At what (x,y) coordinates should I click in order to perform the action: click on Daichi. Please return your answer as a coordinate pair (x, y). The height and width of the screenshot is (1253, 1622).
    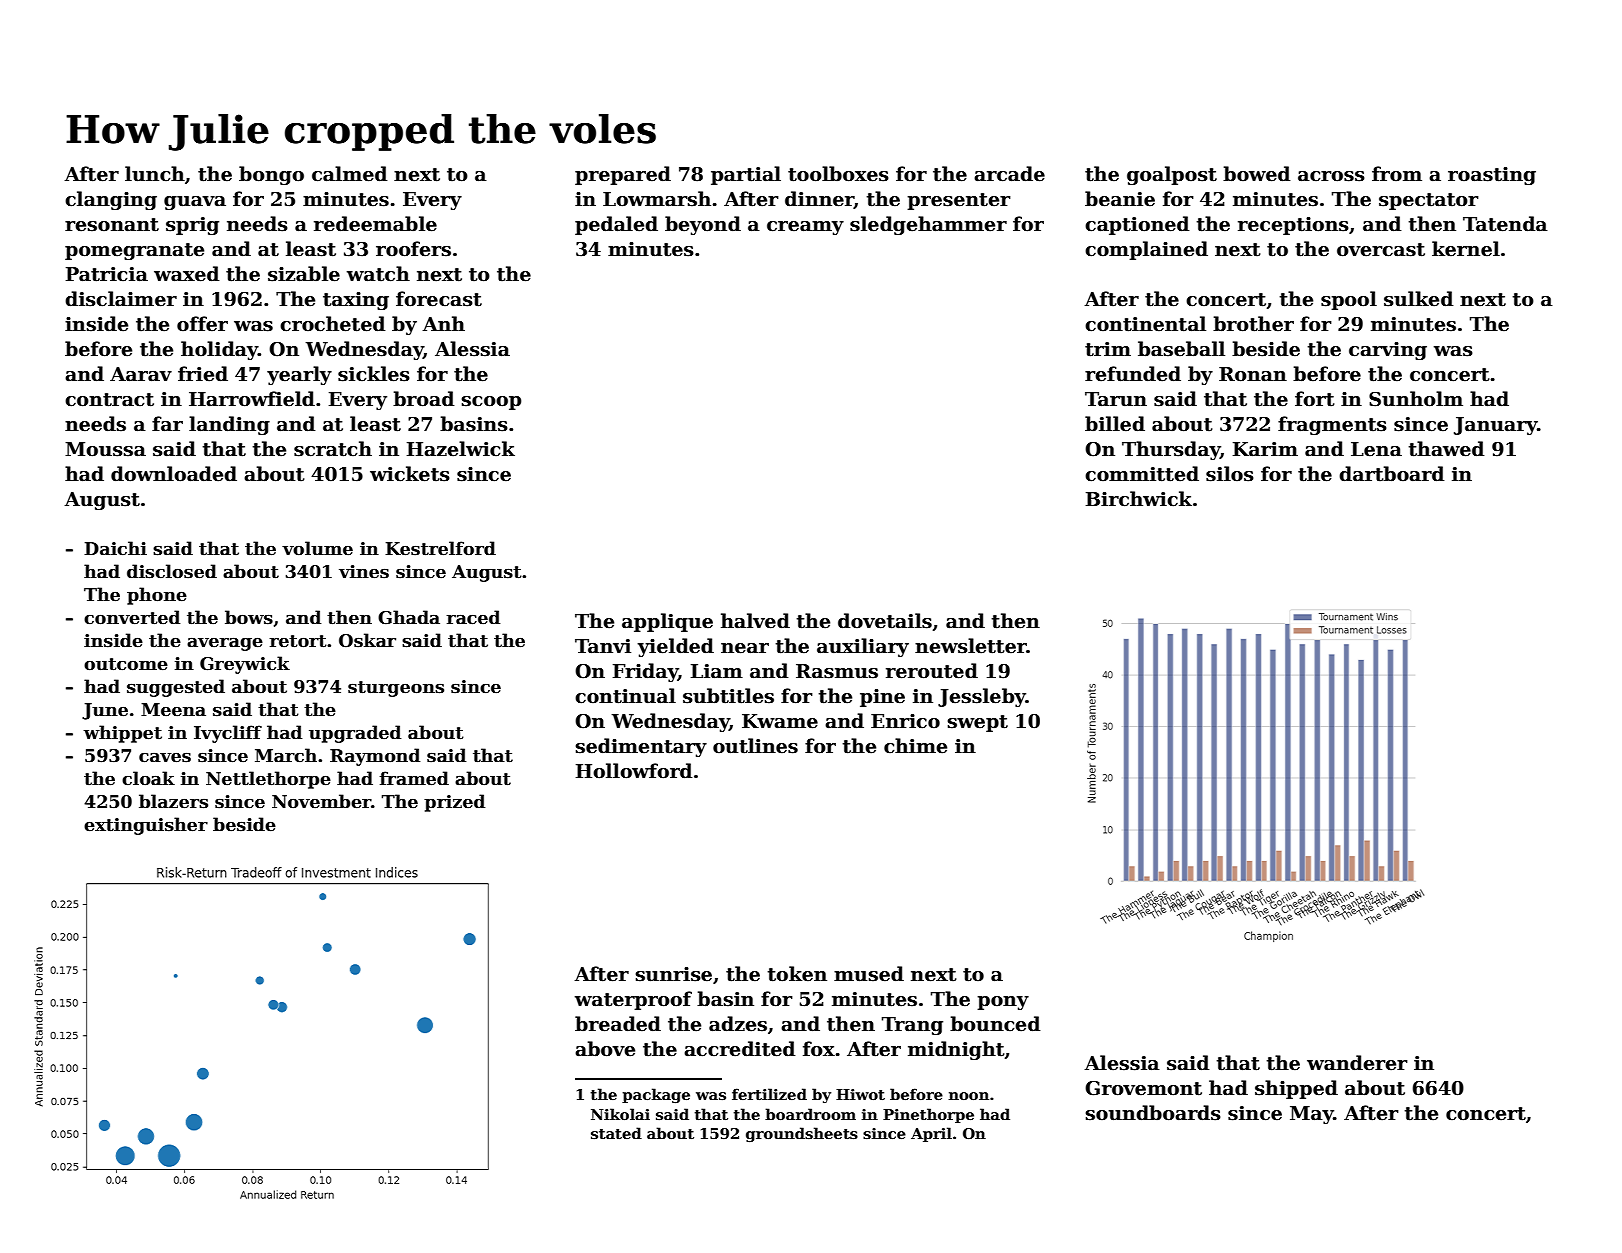
    Looking at the image, I should click on (115, 548).
